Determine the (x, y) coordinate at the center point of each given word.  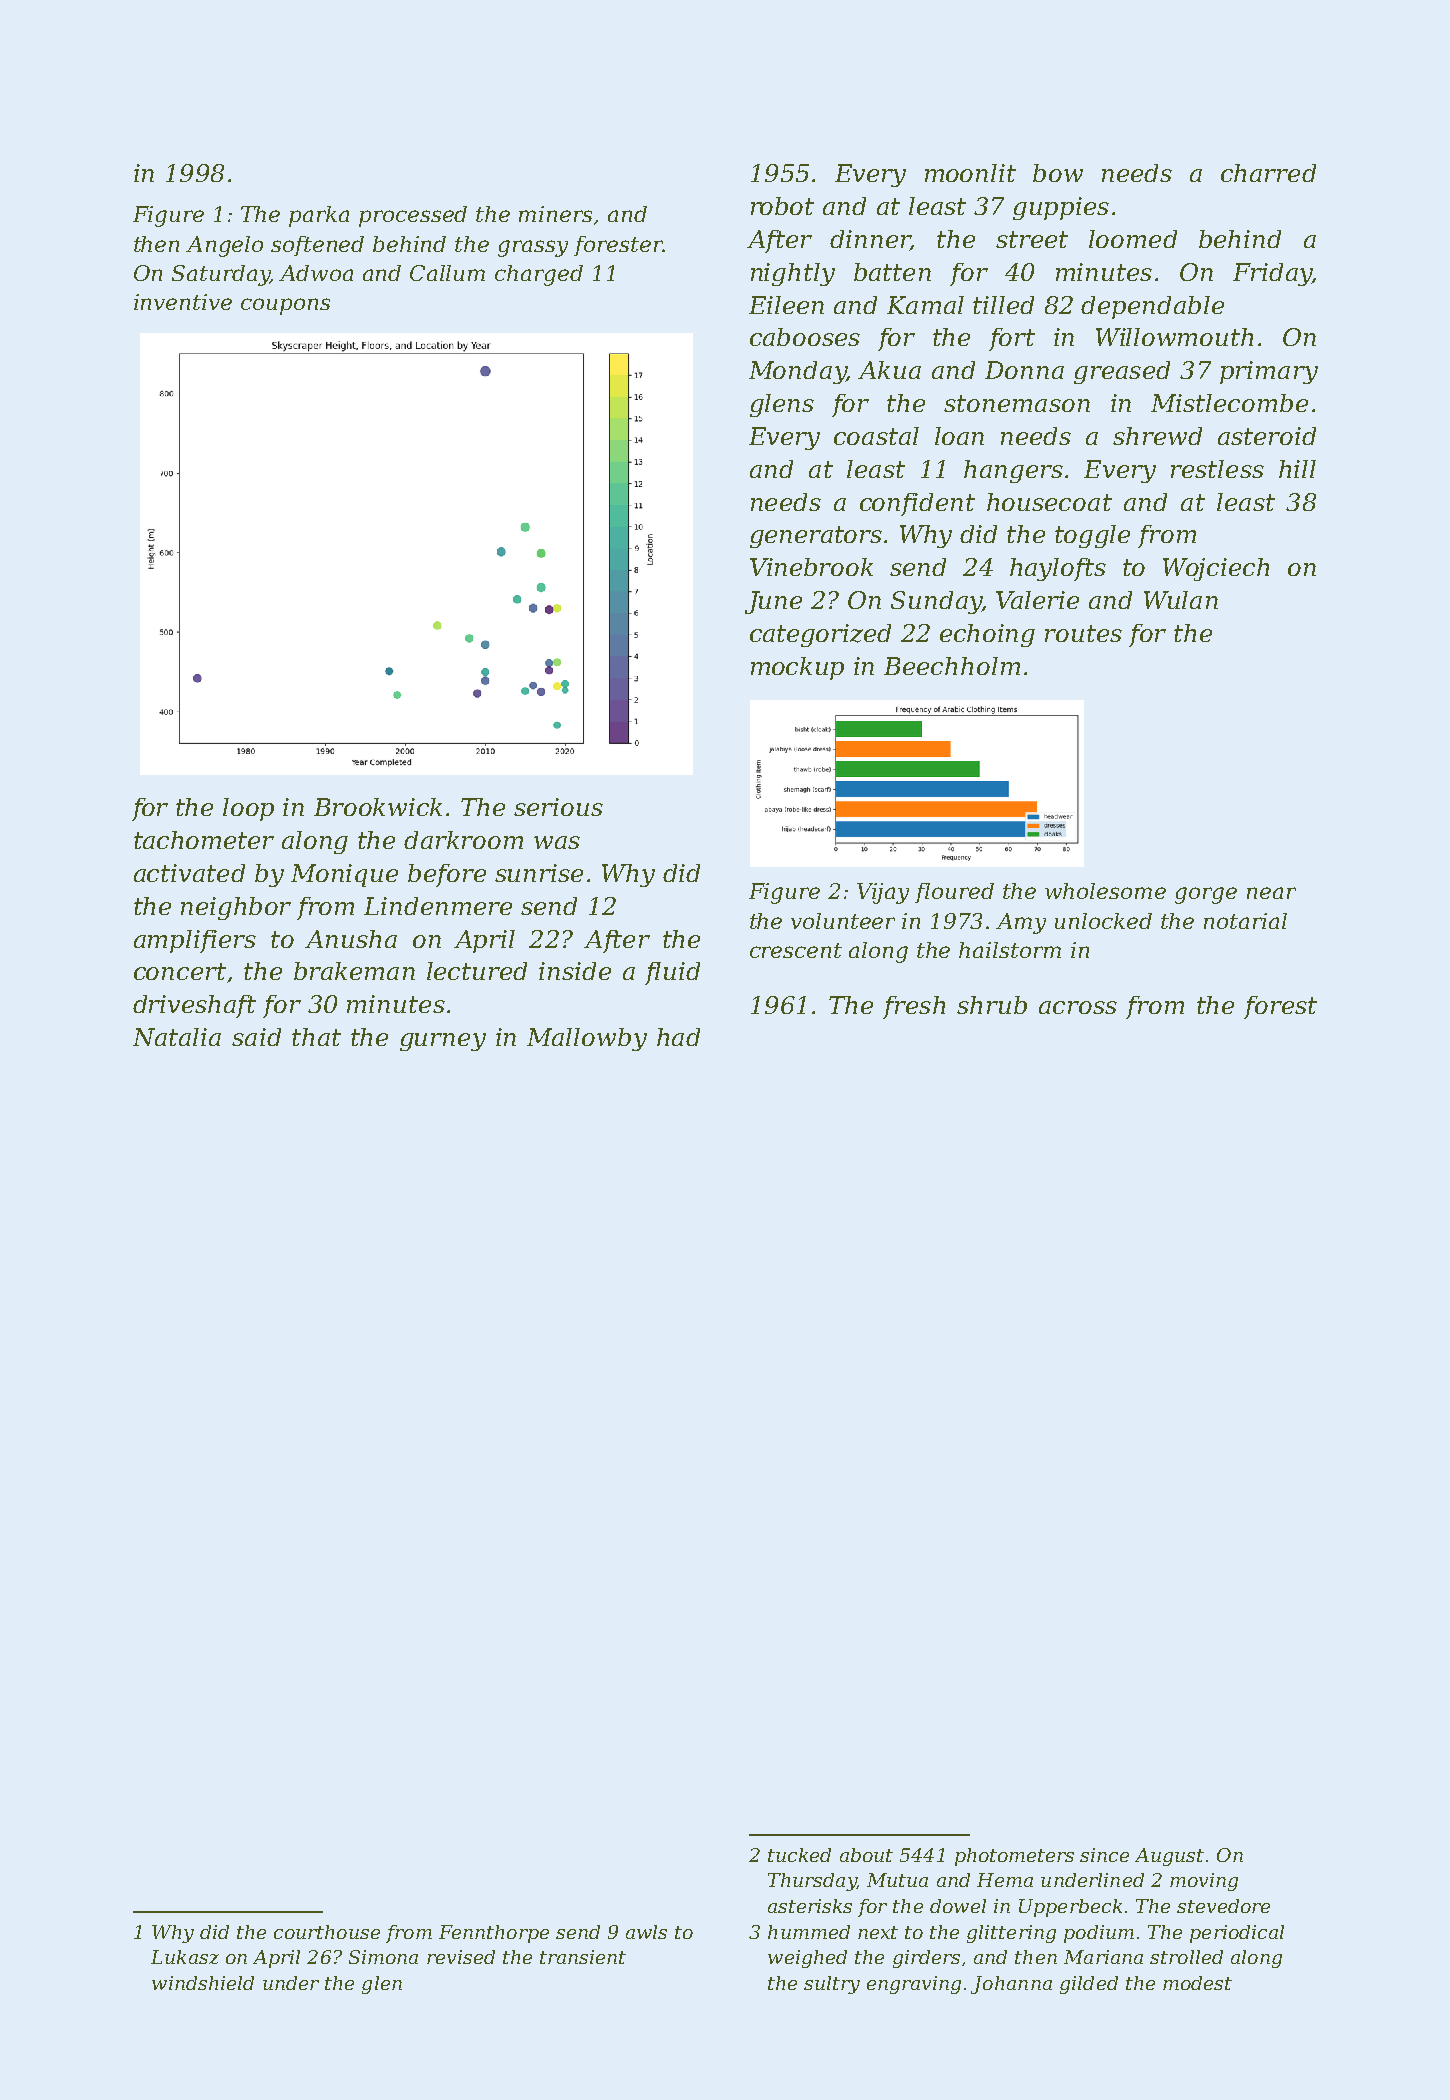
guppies (1061, 208)
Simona (383, 1957)
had (678, 1037)
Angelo (224, 246)
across (1078, 1007)
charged (539, 275)
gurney (443, 1042)
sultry (832, 1985)
